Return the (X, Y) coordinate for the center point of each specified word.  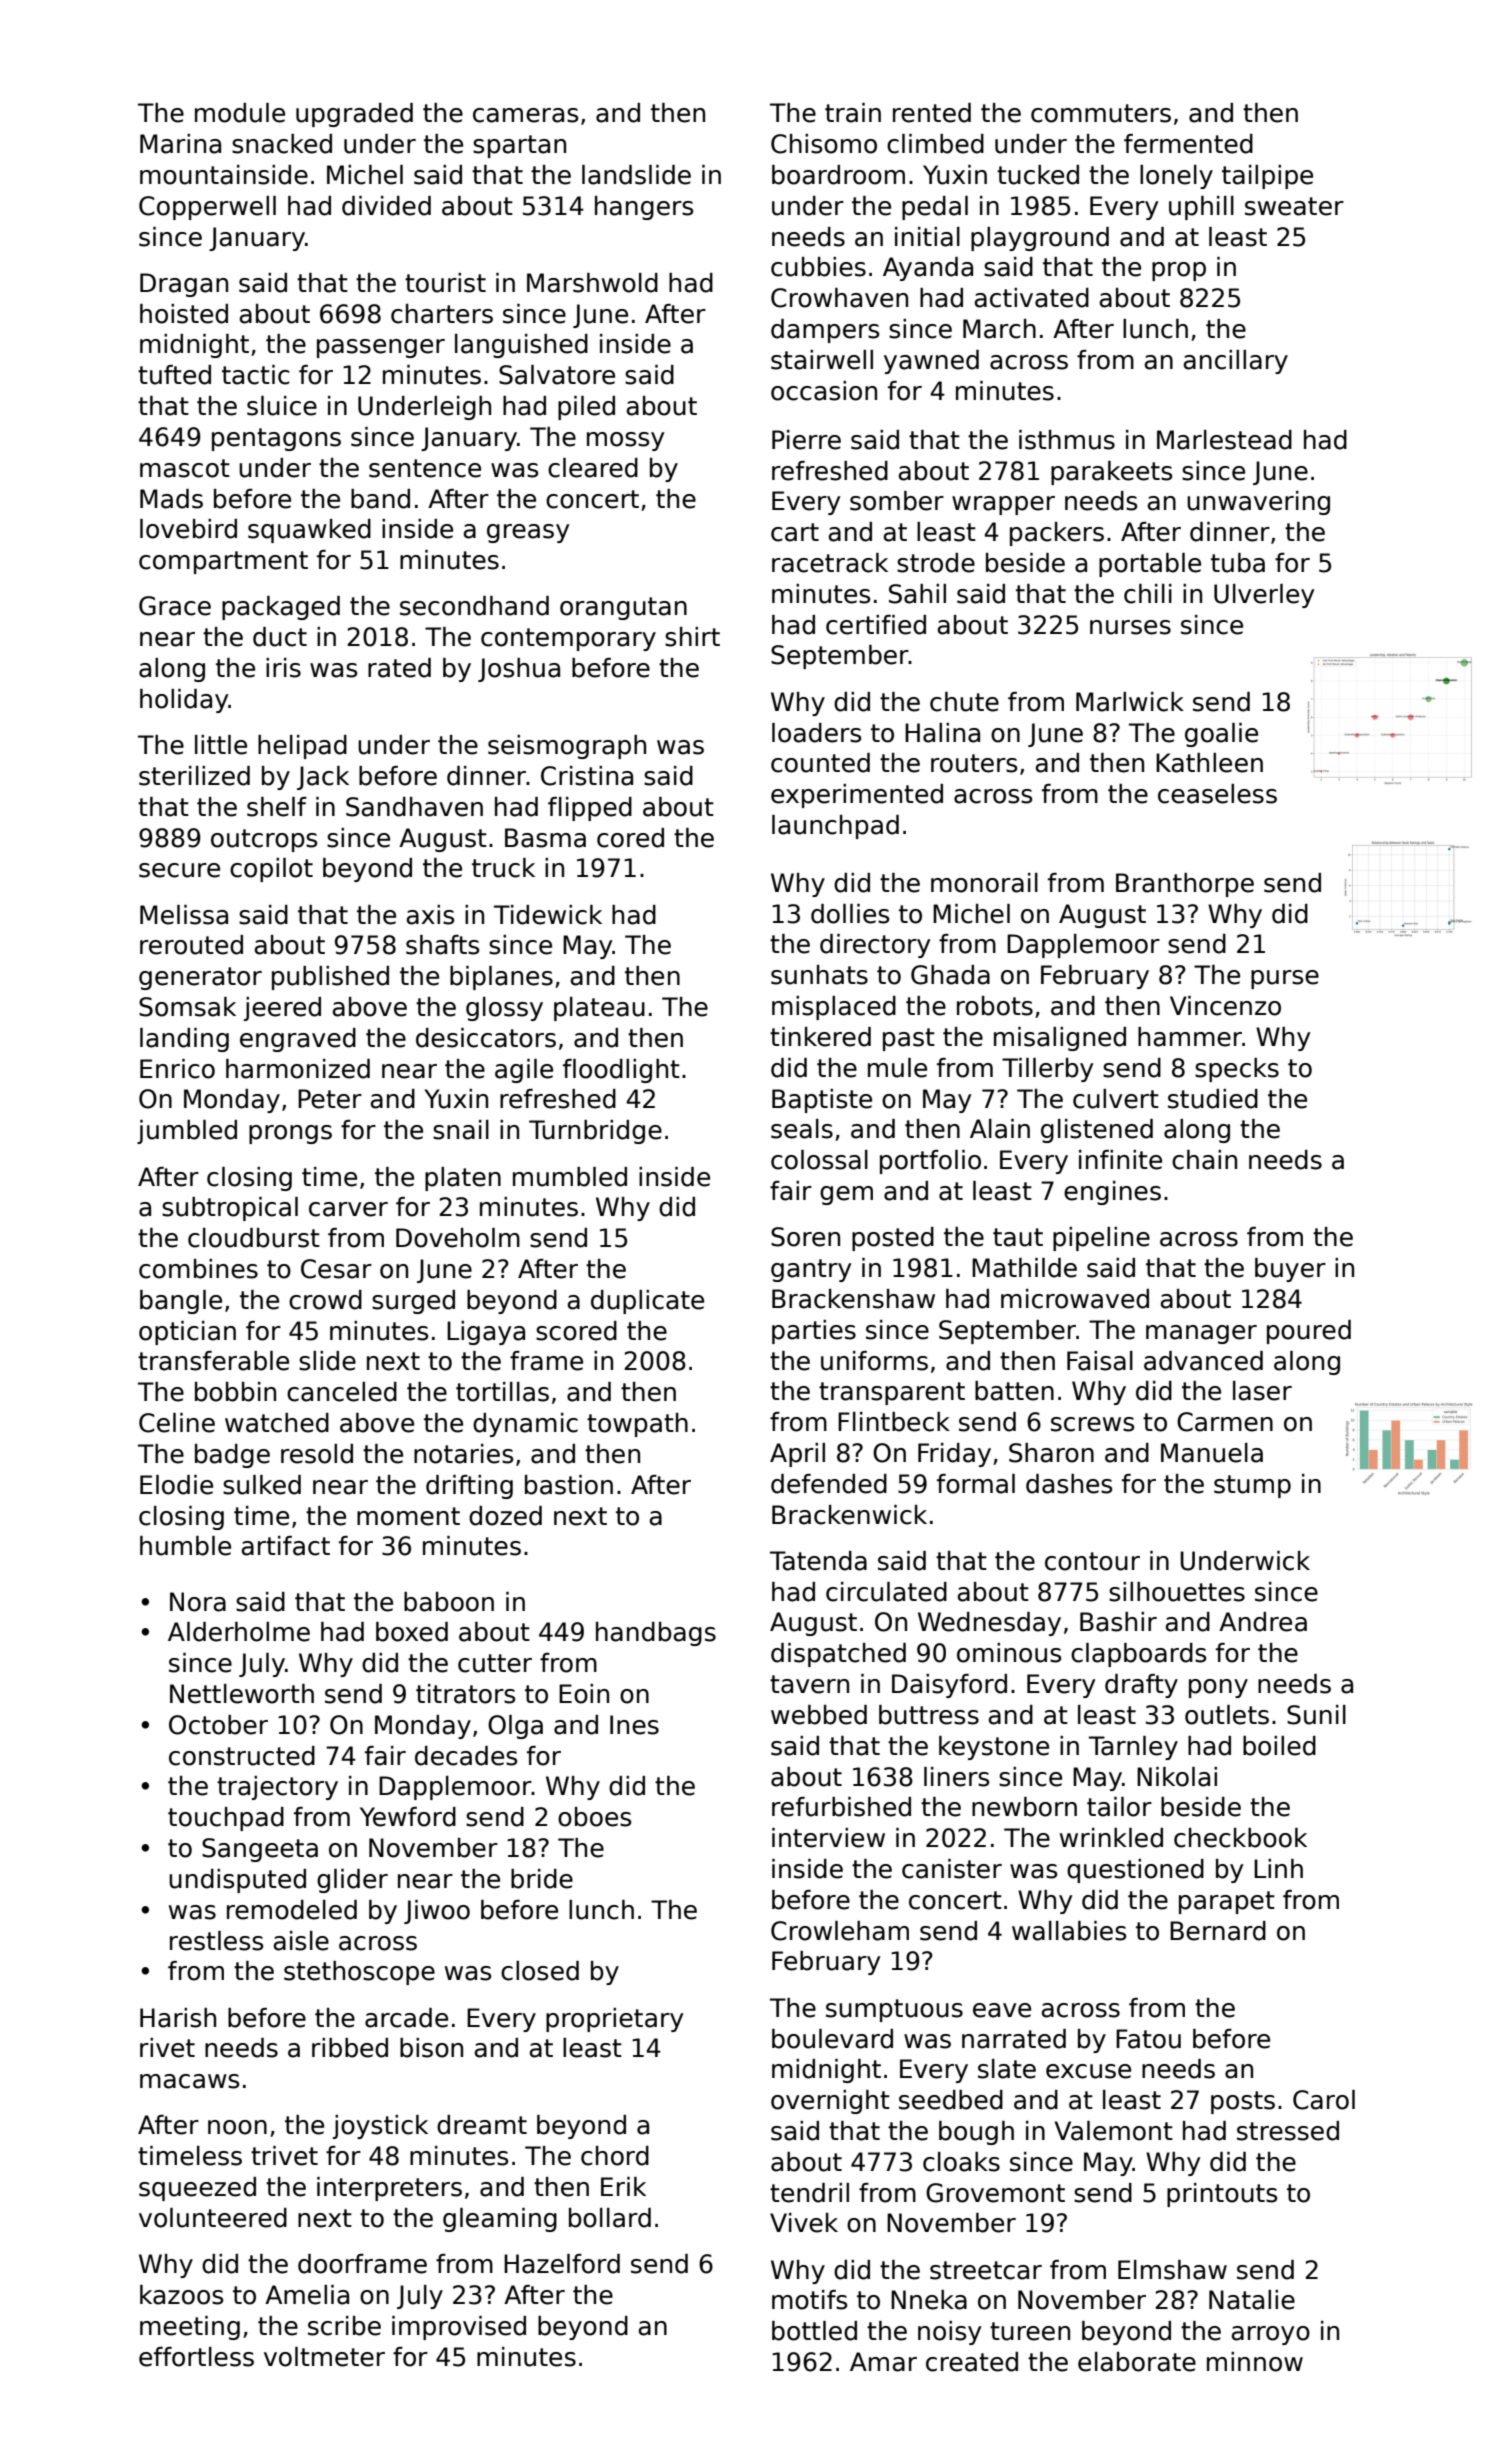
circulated (886, 1592)
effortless (196, 2357)
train (853, 113)
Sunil (1316, 1715)
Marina (180, 144)
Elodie (176, 1485)
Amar (883, 2362)
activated (1032, 298)
